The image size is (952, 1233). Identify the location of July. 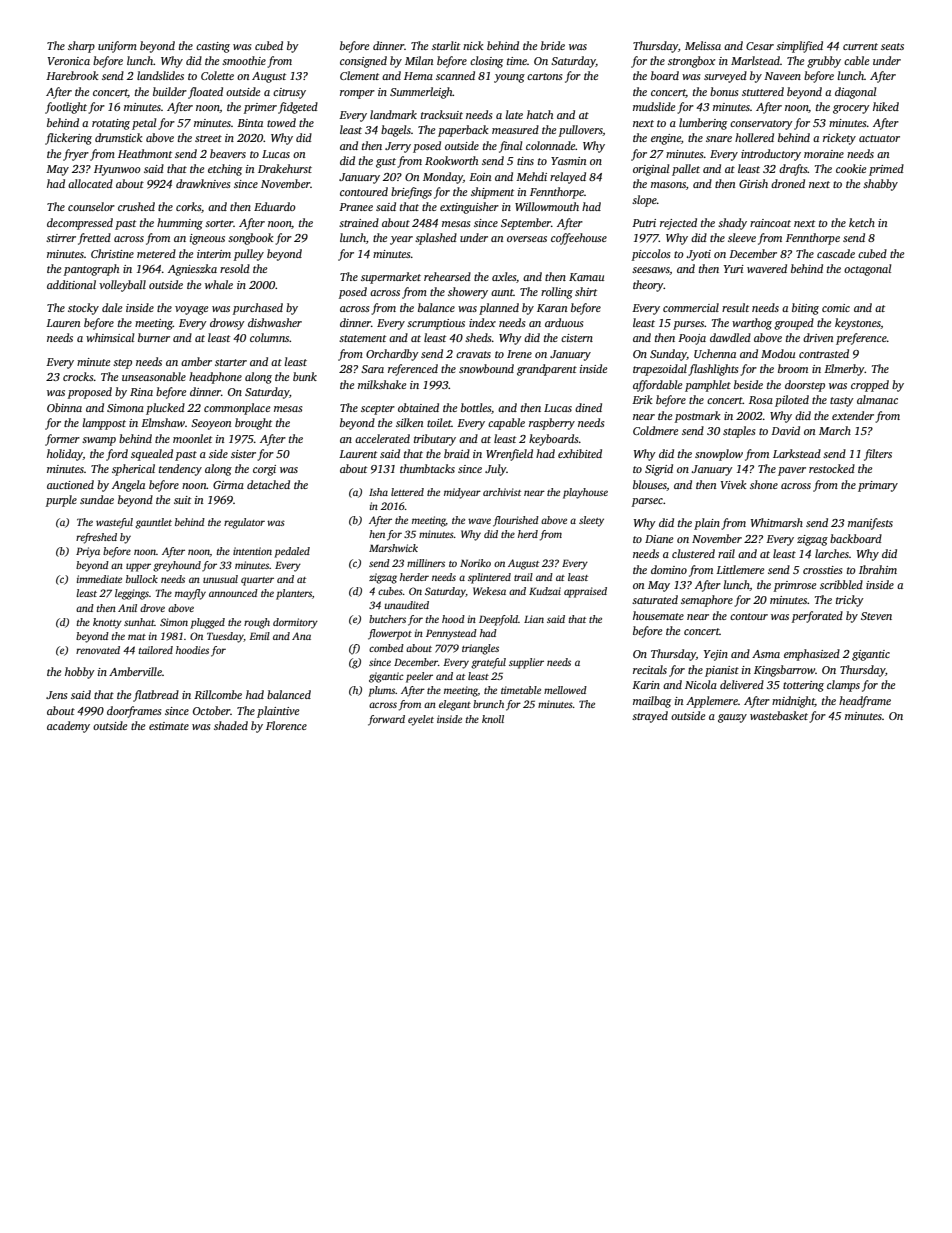
(496, 470).
